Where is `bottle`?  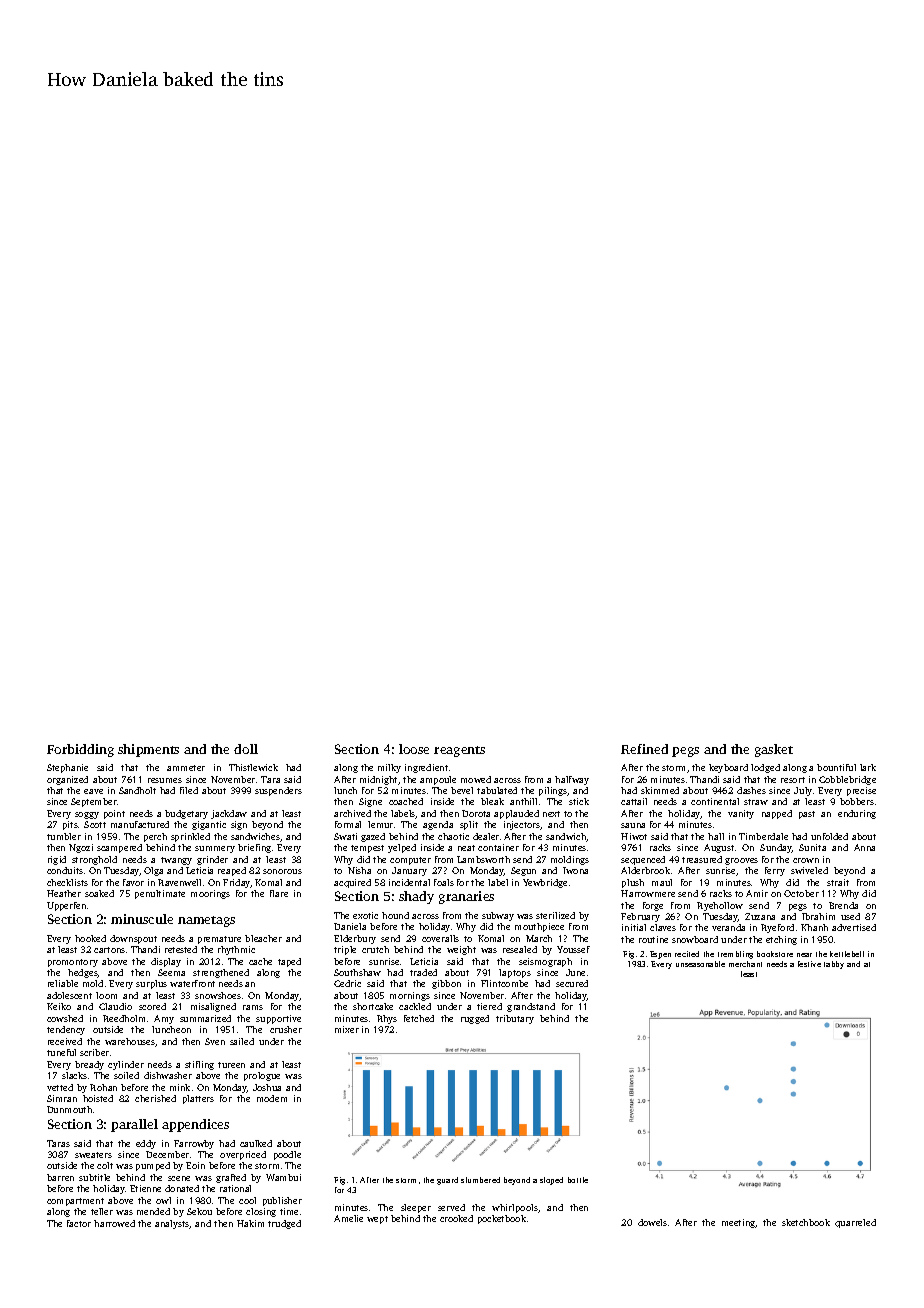 bottle is located at coordinates (578, 1180).
